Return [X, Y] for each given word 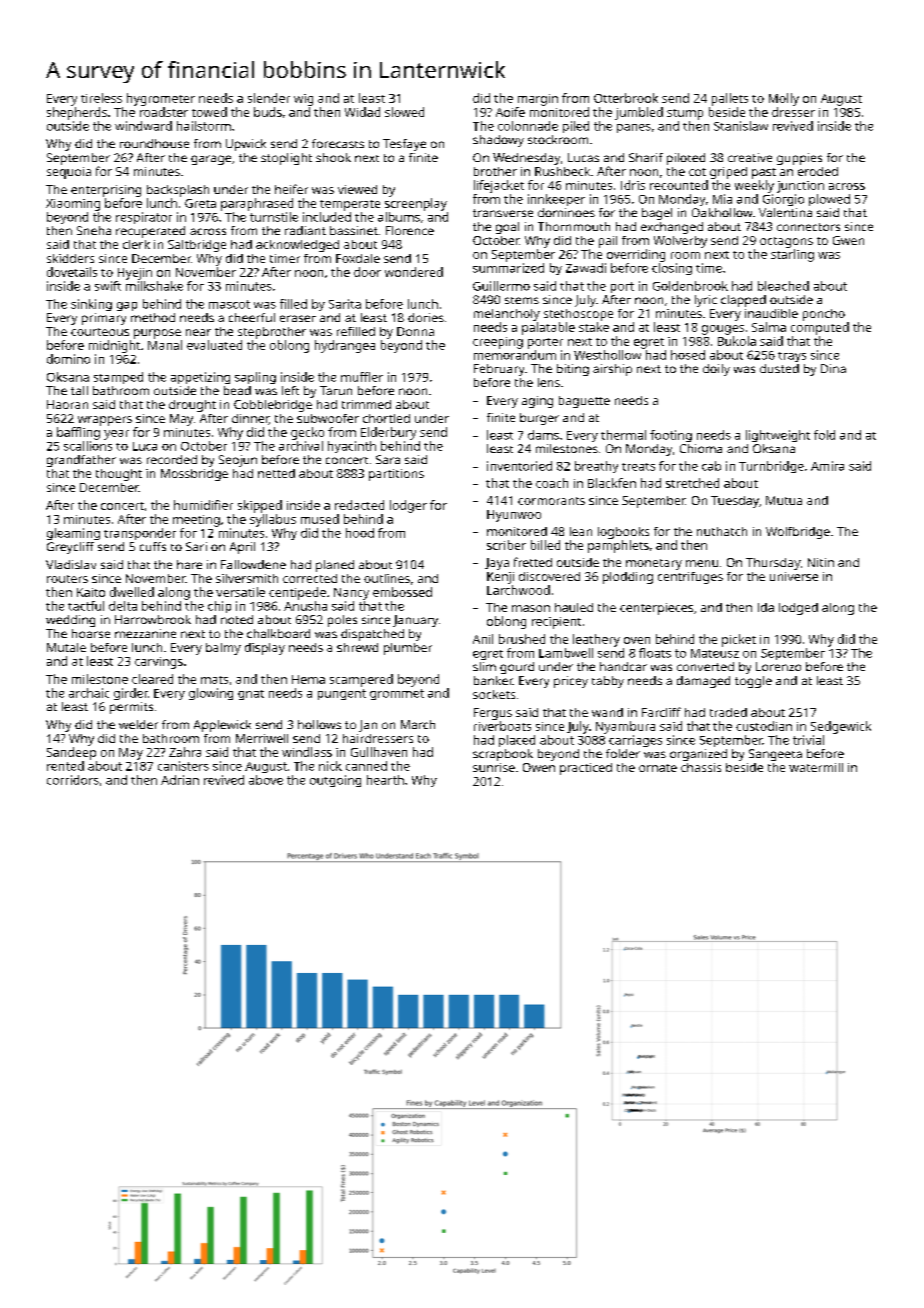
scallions [88, 446]
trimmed [366, 404]
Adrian [180, 780]
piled [576, 127]
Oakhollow [722, 212]
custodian [764, 726]
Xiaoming [73, 205]
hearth [385, 780]
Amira [827, 466]
